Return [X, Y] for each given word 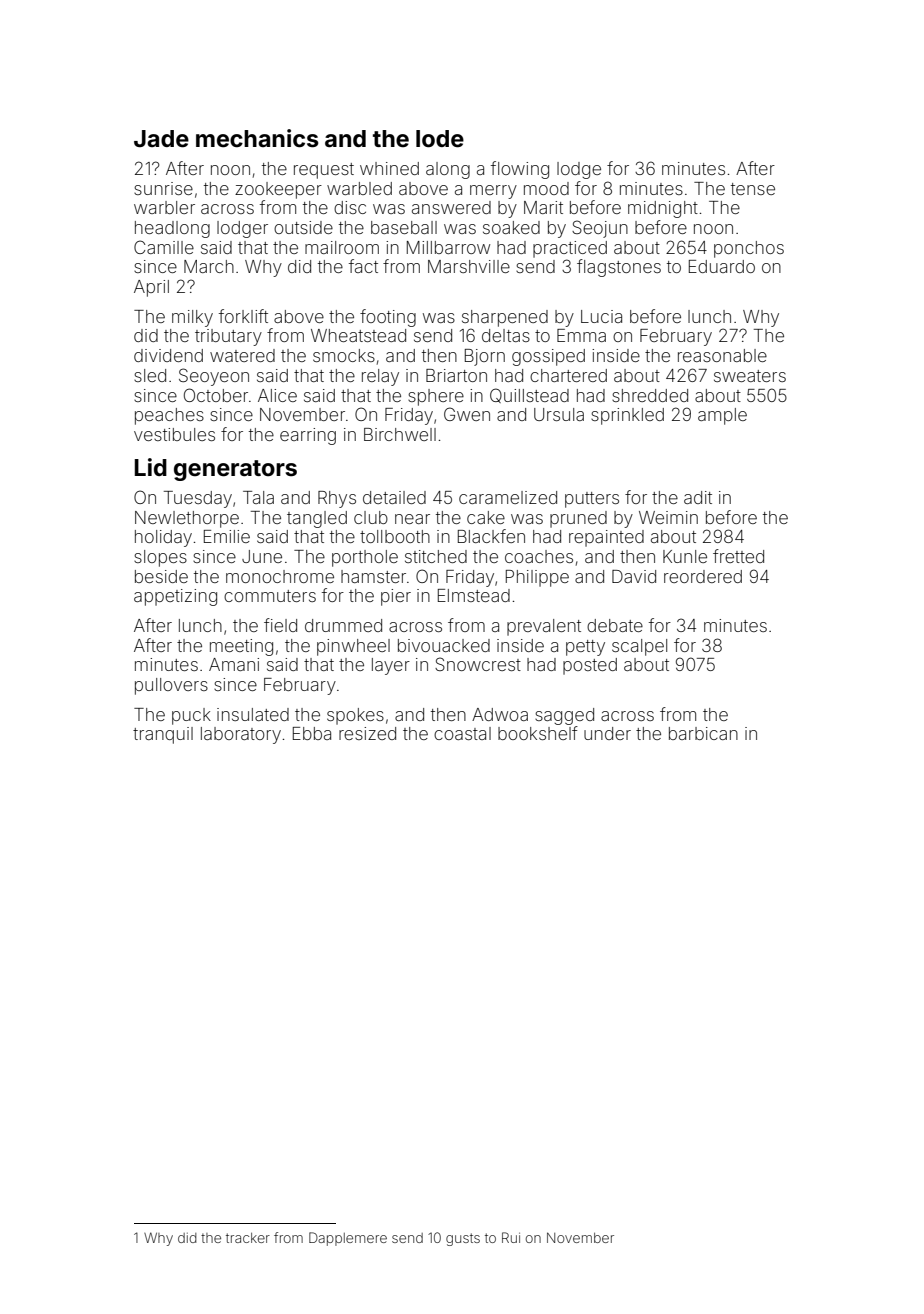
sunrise [163, 188]
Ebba [312, 733]
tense [753, 189]
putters [592, 500]
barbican [703, 733]
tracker [248, 1238]
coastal [462, 733]
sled [150, 375]
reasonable [722, 355]
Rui [511, 1237]
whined [389, 168]
